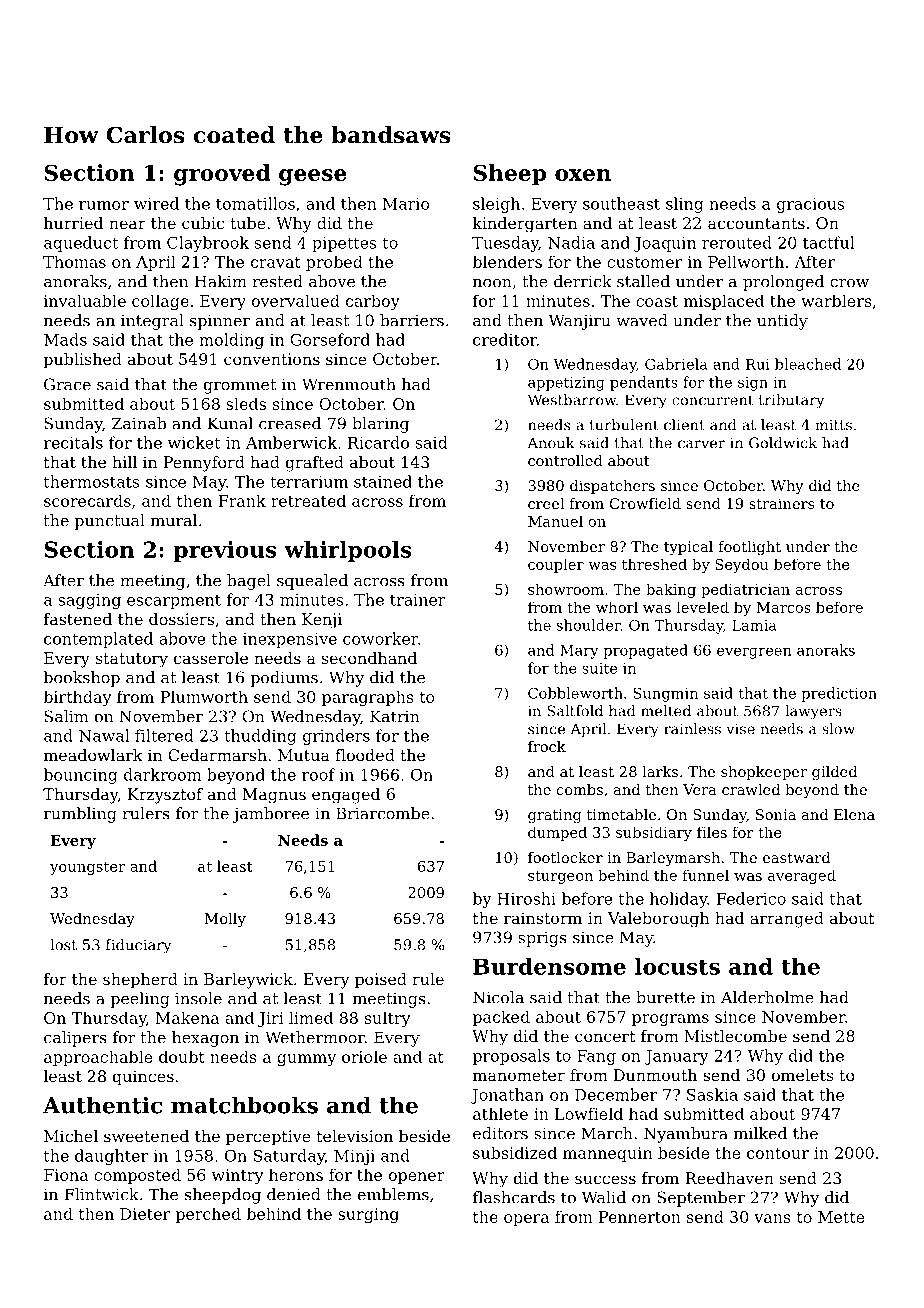  Describe the element at coordinates (271, 1019) in the screenshot. I see `Jiri` at that location.
